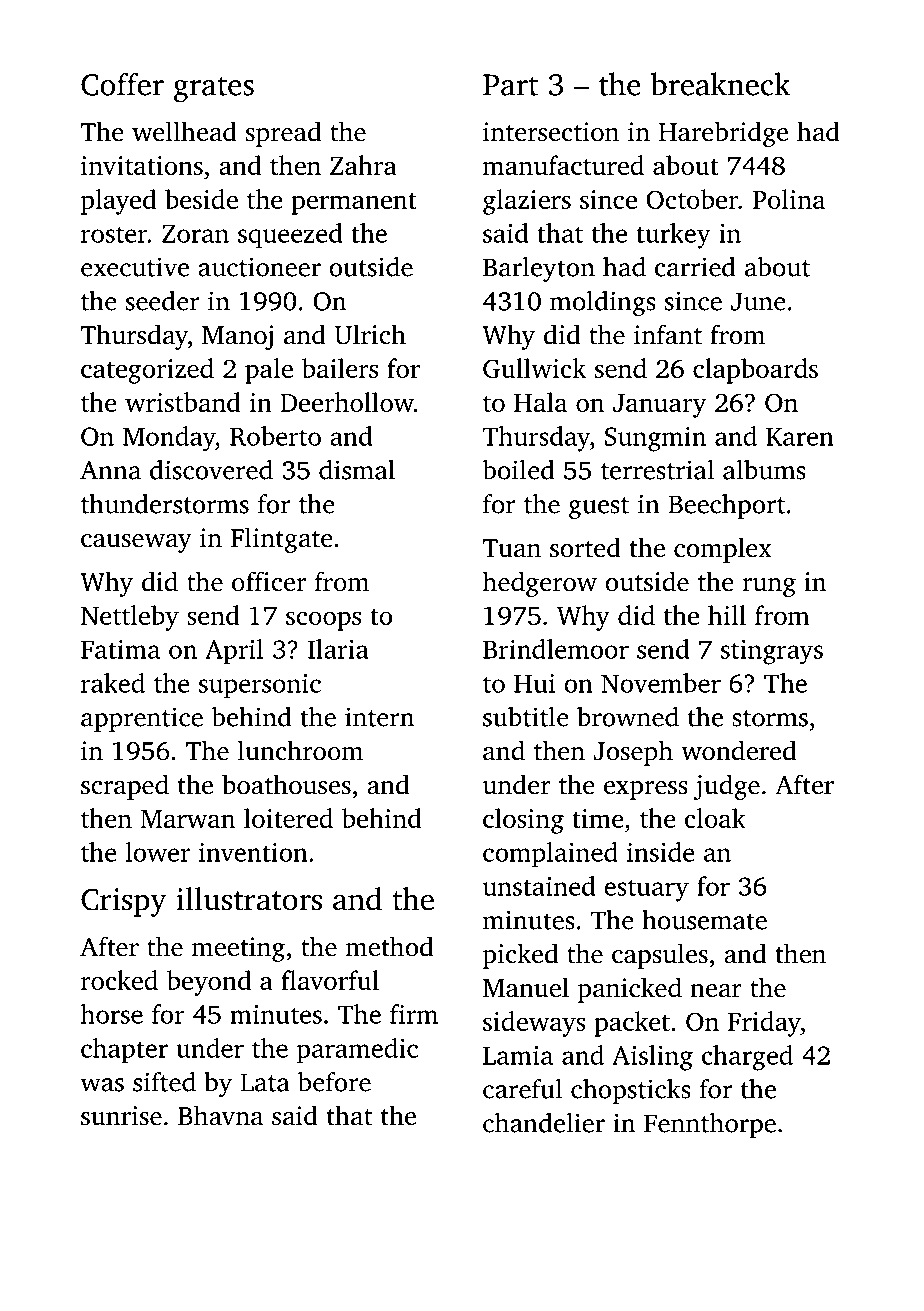 The width and height of the image is (924, 1311). Describe the element at coordinates (727, 787) in the image. I see `judge` at that location.
